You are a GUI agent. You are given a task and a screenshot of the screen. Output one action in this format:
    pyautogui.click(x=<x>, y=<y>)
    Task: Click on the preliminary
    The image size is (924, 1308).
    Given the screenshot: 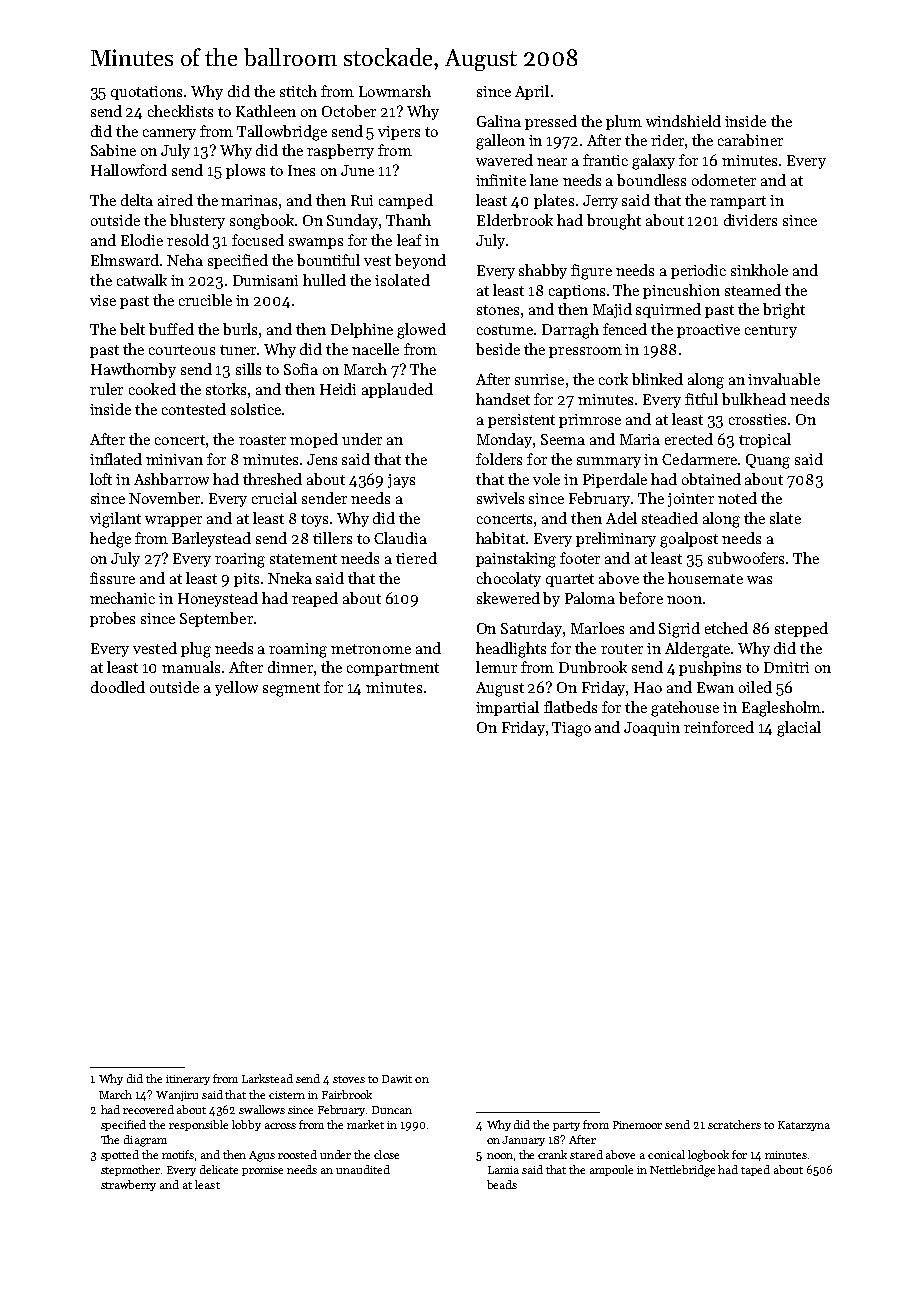 What is the action you would take?
    pyautogui.click(x=616, y=539)
